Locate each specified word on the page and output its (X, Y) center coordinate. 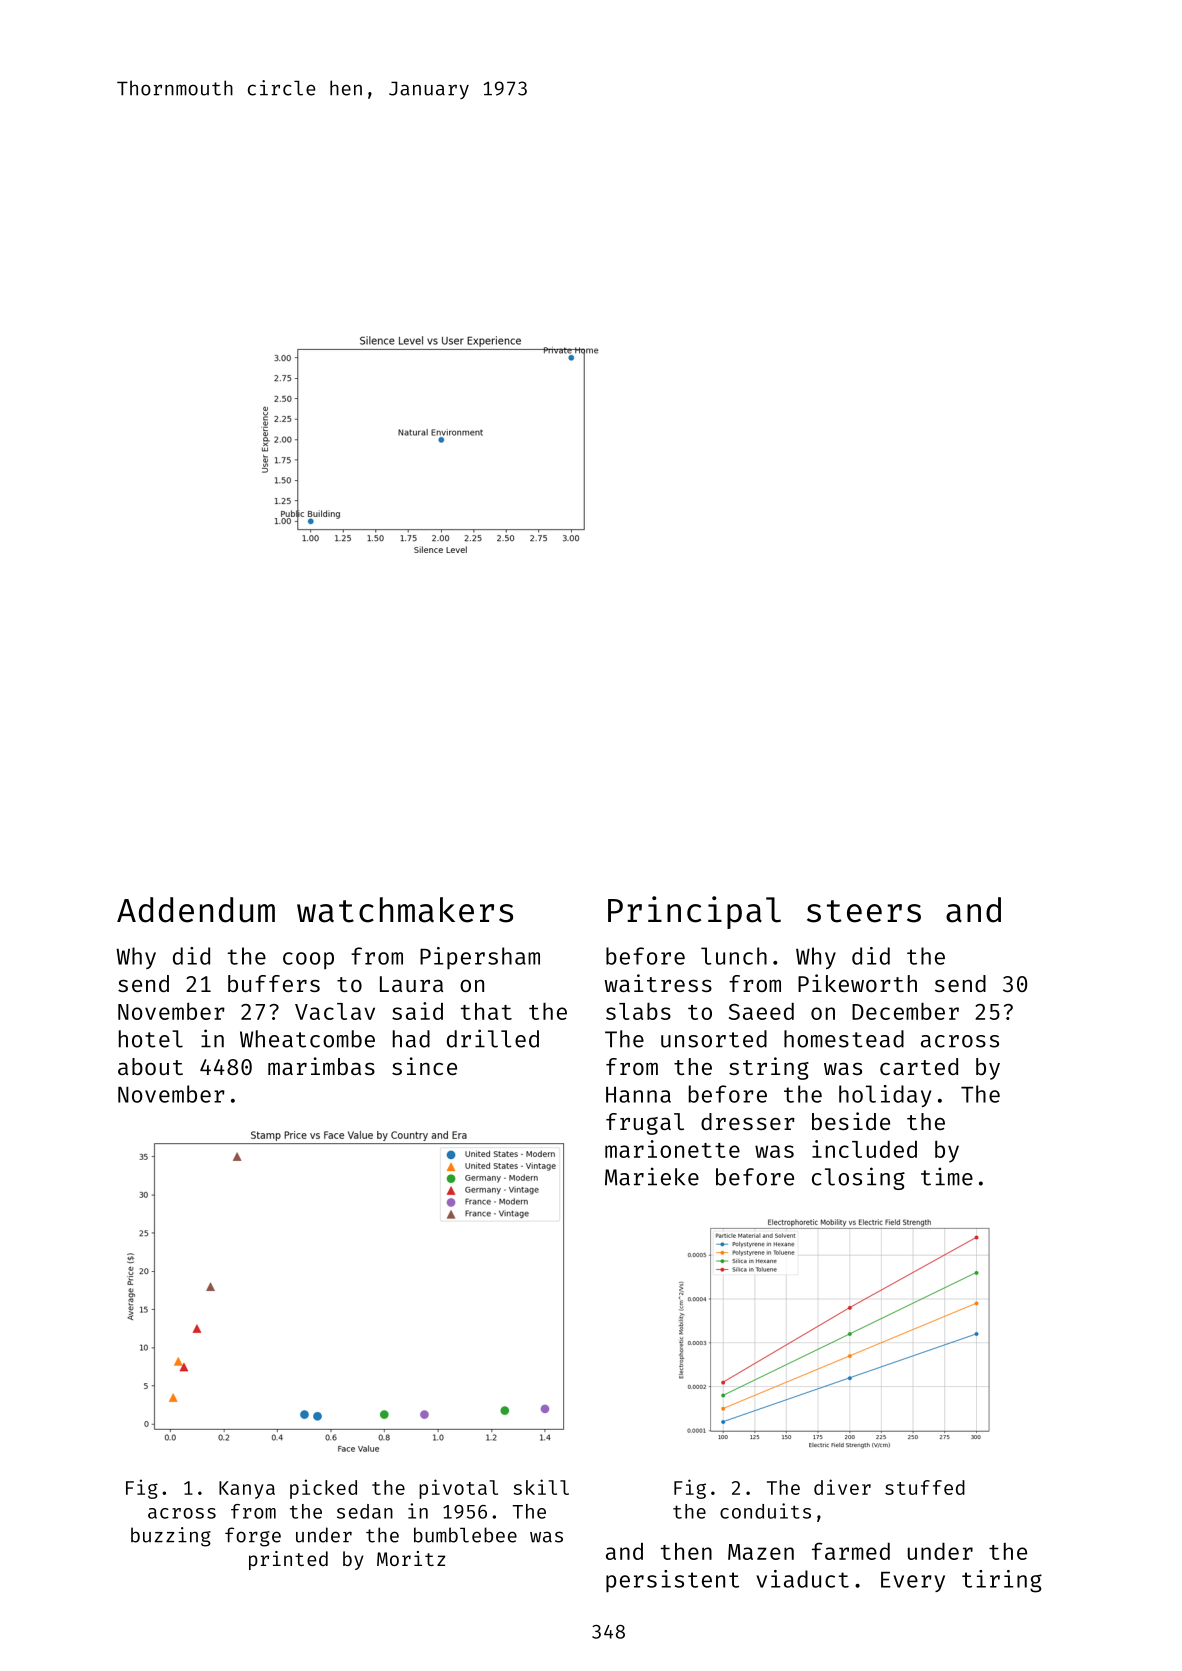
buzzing (171, 1537)
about (150, 1066)
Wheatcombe (307, 1039)
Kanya (247, 1490)
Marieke (652, 1176)
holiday (885, 1096)
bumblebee (465, 1535)
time (947, 1176)
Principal (694, 912)
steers (864, 911)
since (424, 1066)
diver (842, 1487)
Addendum (196, 910)
